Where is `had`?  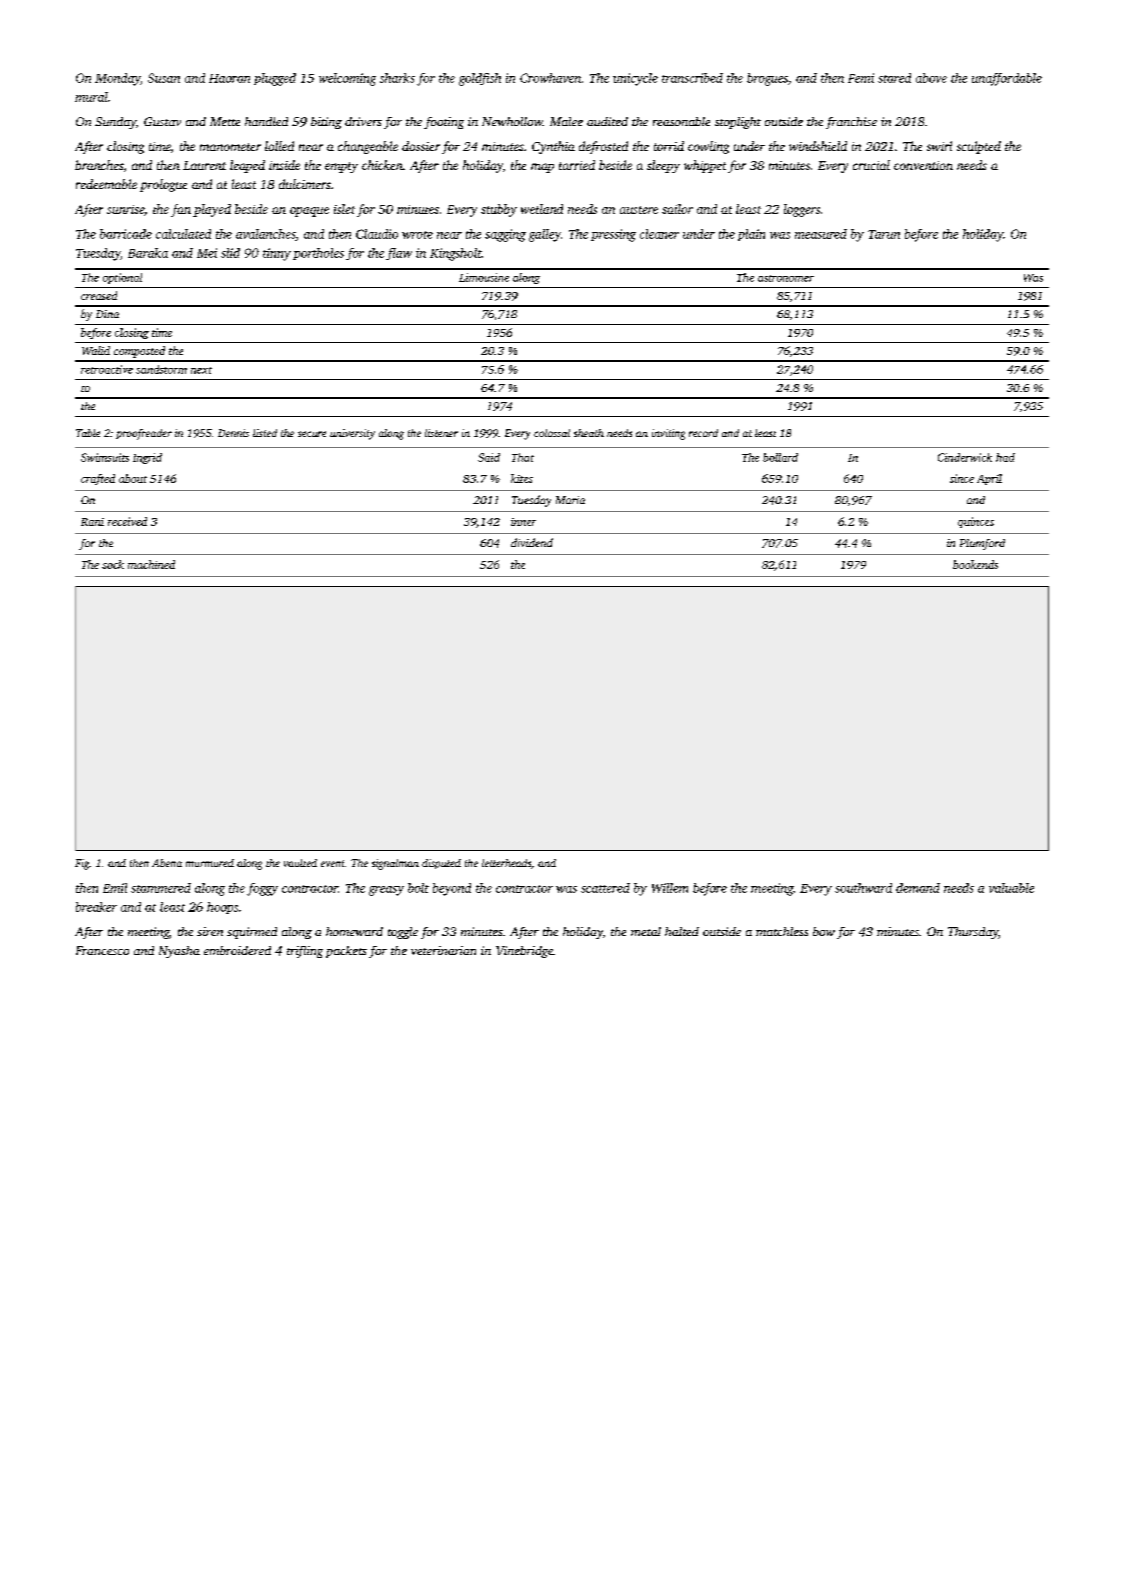
had is located at coordinates (1005, 457).
